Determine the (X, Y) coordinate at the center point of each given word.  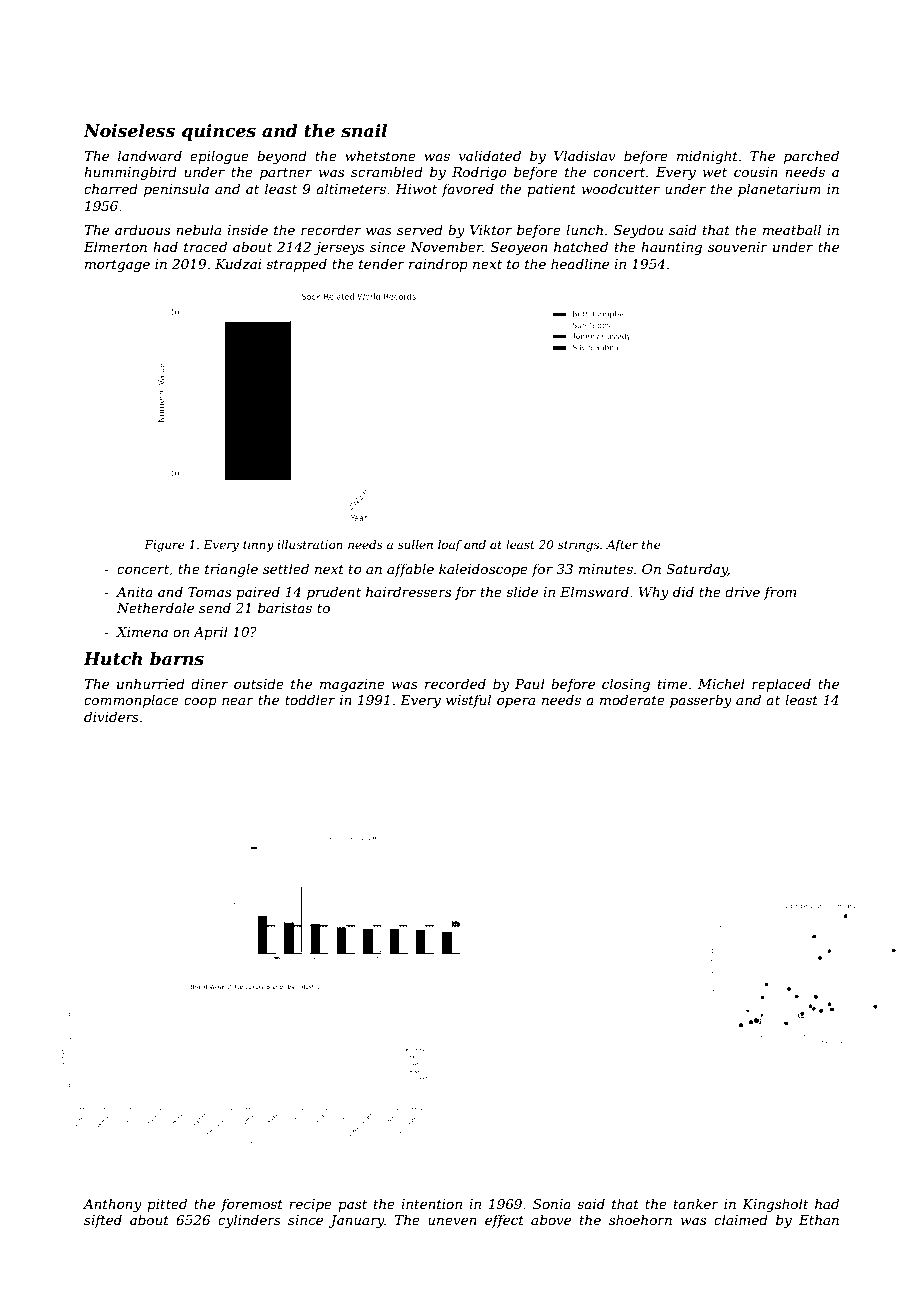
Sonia (552, 1204)
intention (431, 1204)
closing (626, 685)
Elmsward (594, 591)
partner (286, 174)
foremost (252, 1205)
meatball (792, 229)
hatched (581, 246)
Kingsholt (775, 1205)
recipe (310, 1205)
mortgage (117, 266)
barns (177, 659)
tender (382, 263)
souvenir (738, 247)
